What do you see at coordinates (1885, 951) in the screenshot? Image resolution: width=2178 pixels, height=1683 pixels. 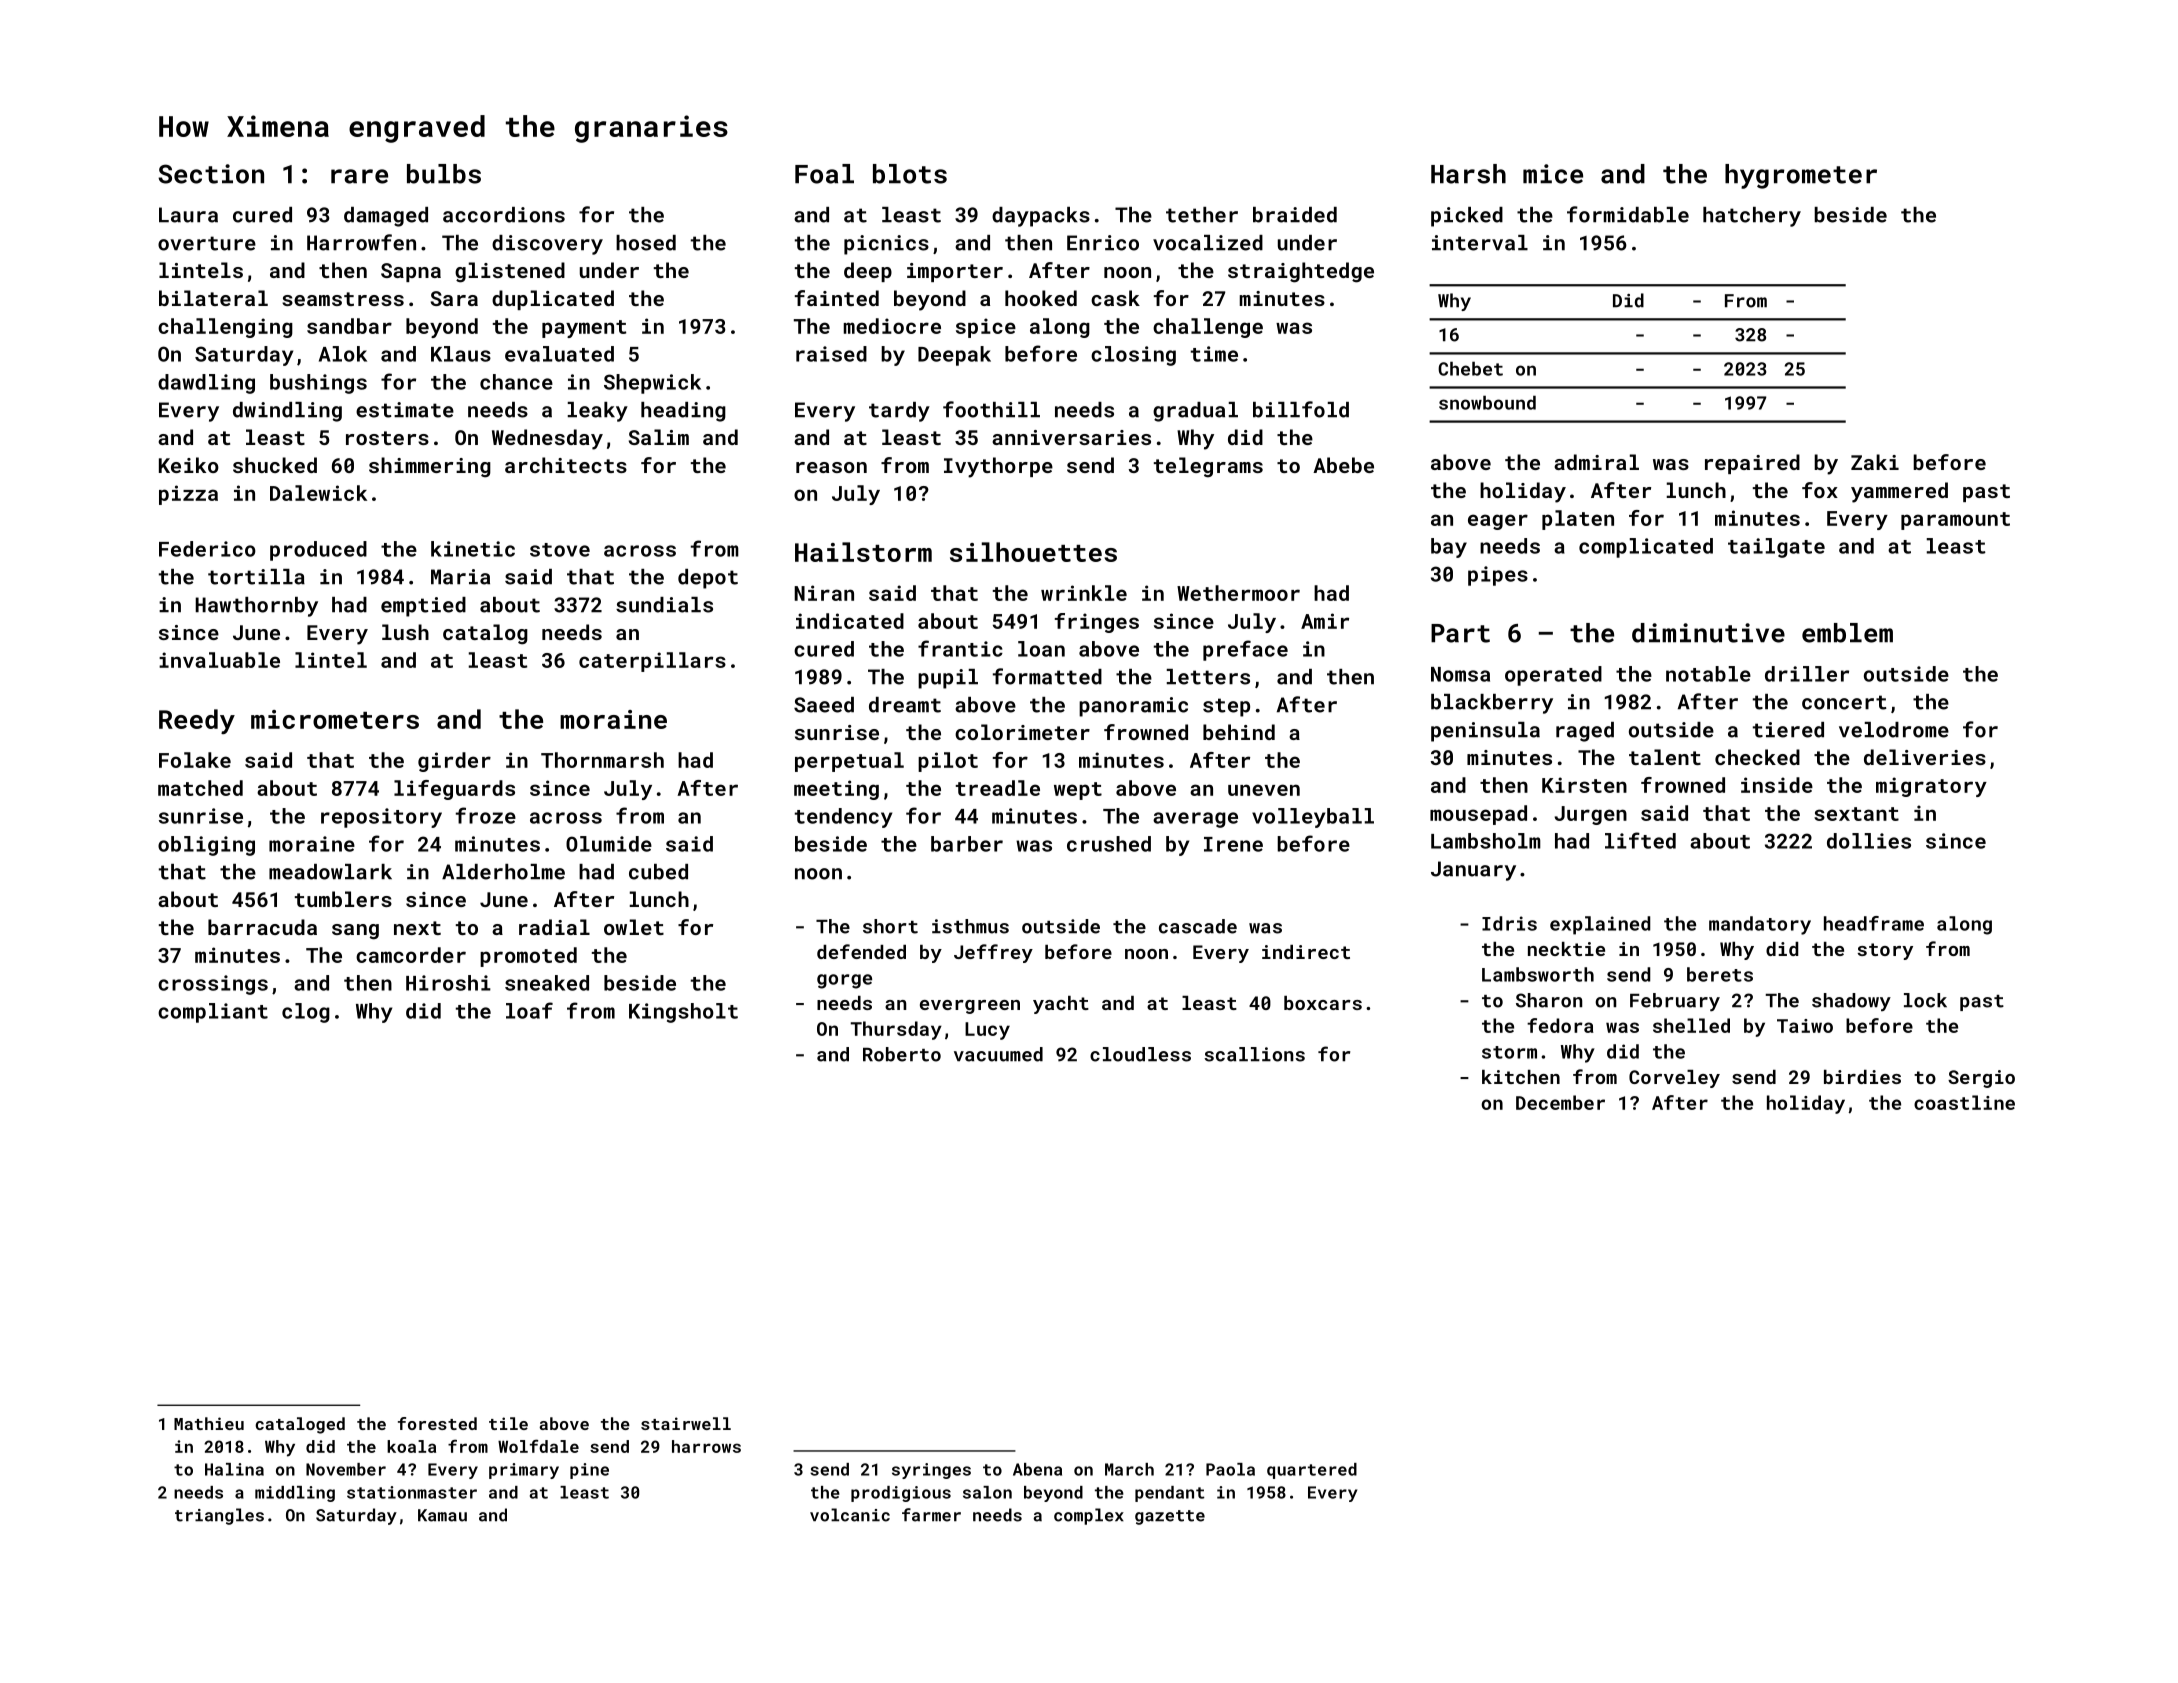 I see `story` at bounding box center [1885, 951].
